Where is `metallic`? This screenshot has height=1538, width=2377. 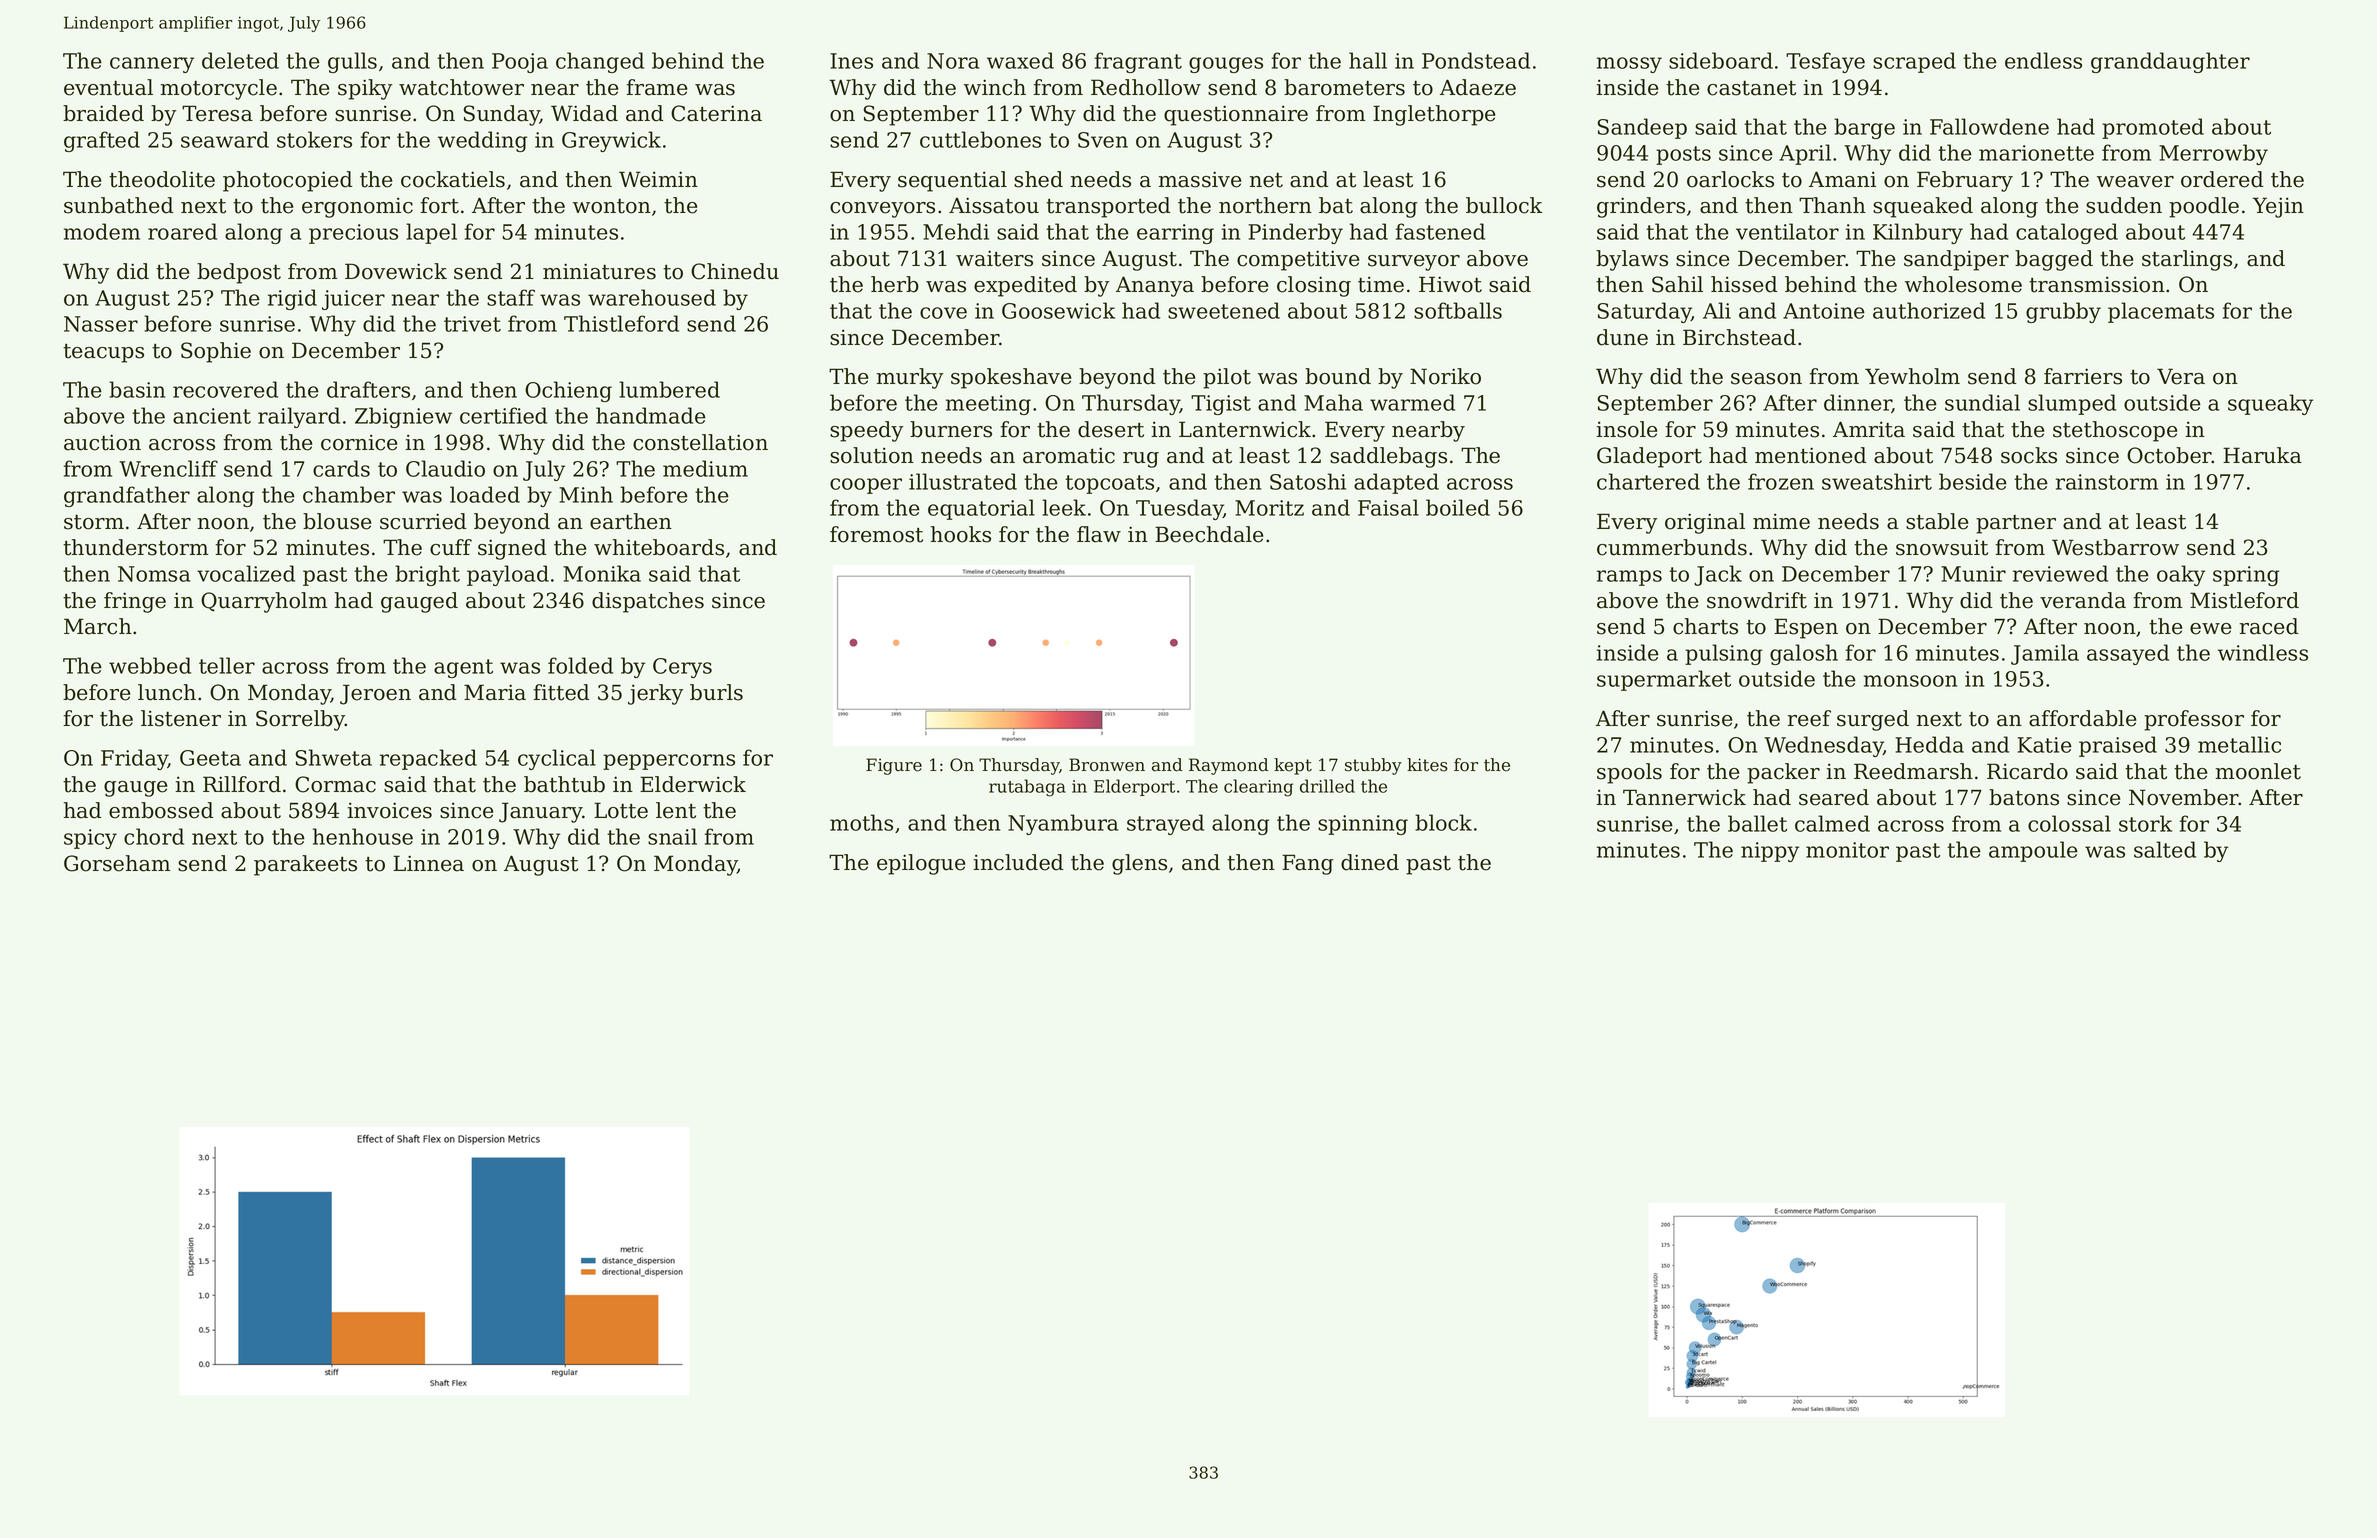
metallic is located at coordinates (2239, 744).
